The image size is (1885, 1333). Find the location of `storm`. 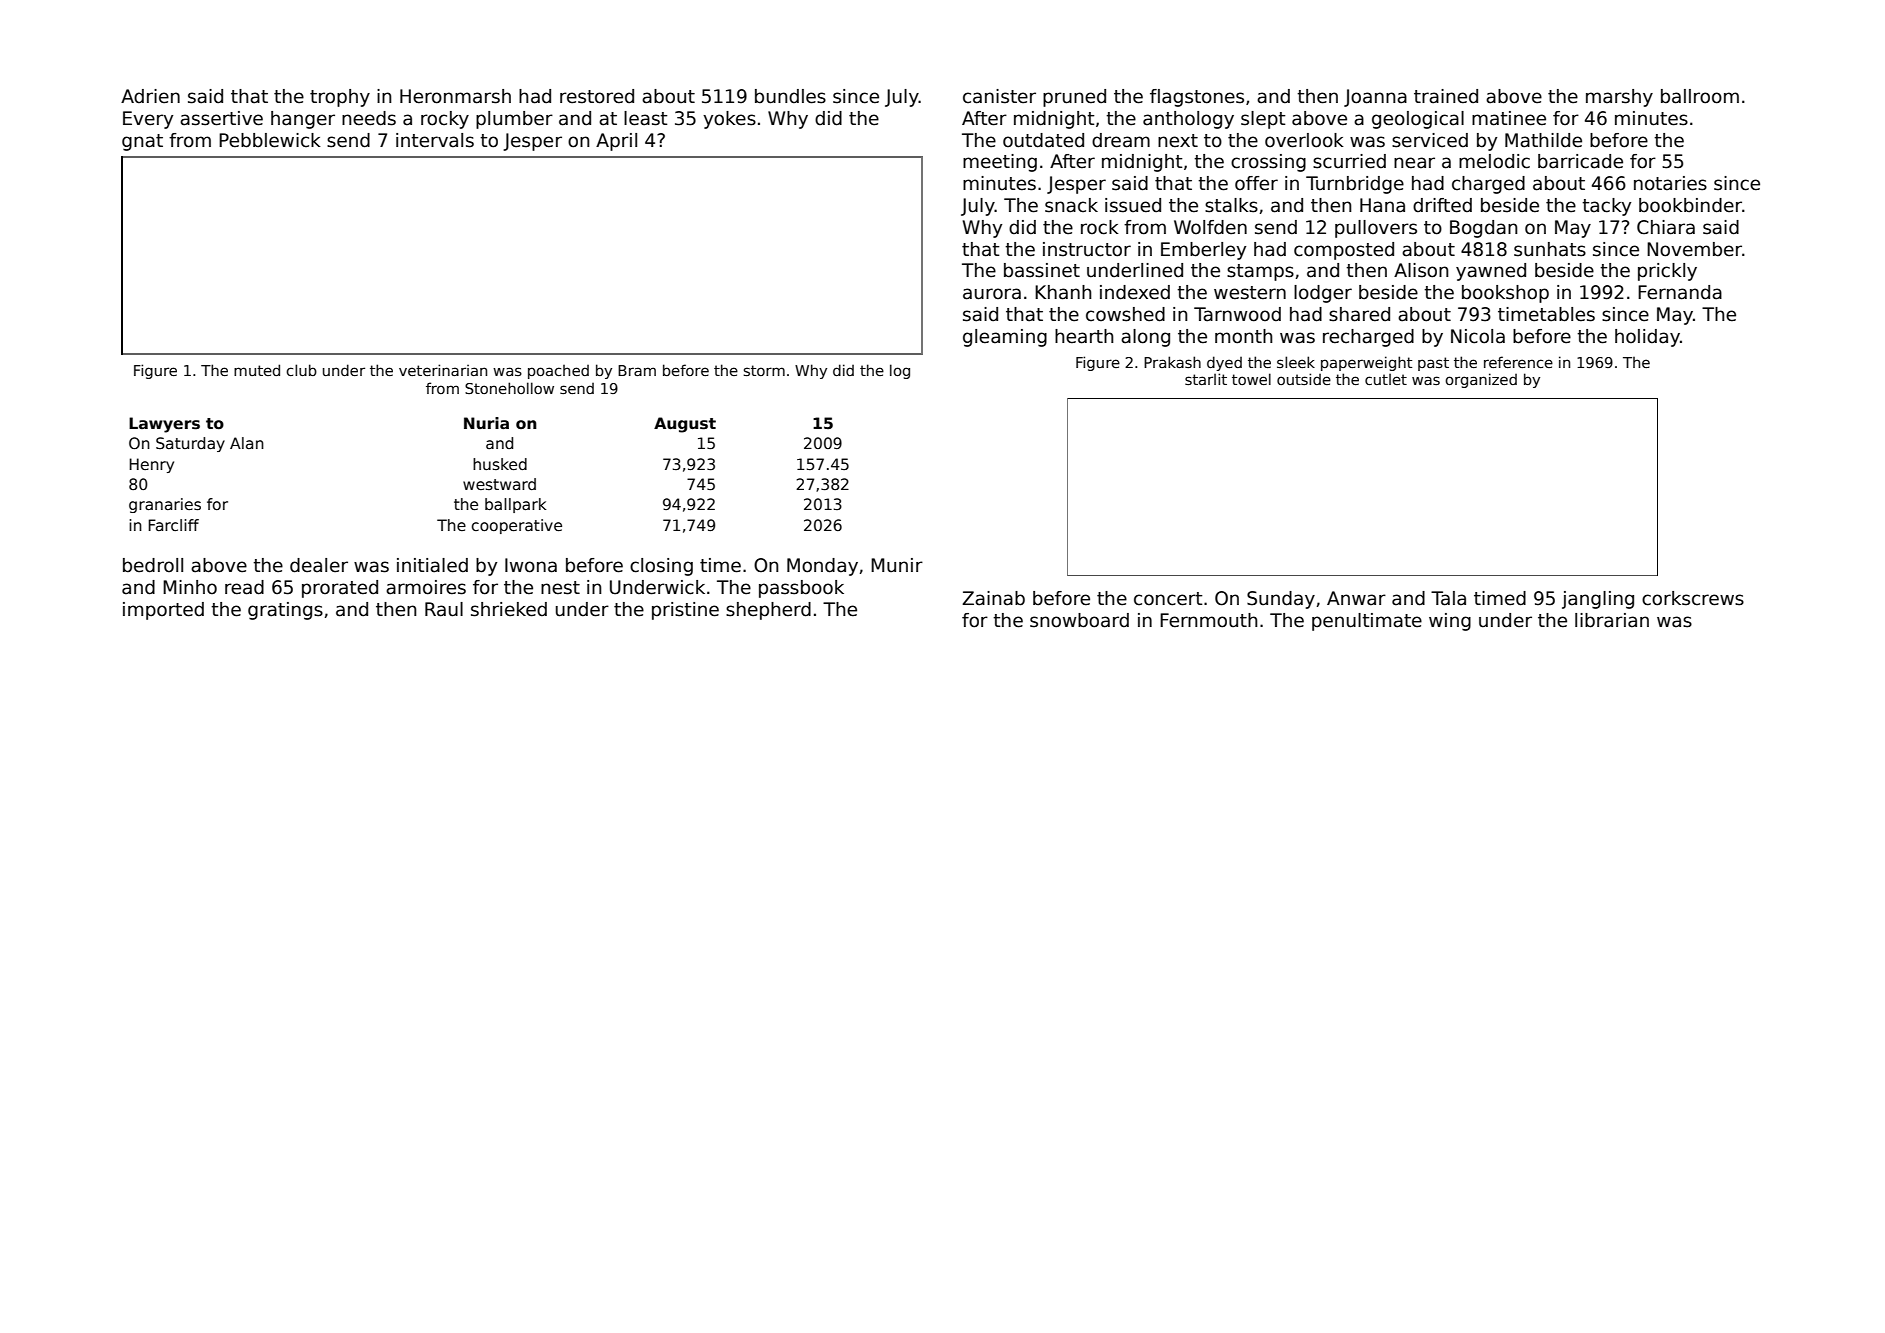

storm is located at coordinates (764, 370).
